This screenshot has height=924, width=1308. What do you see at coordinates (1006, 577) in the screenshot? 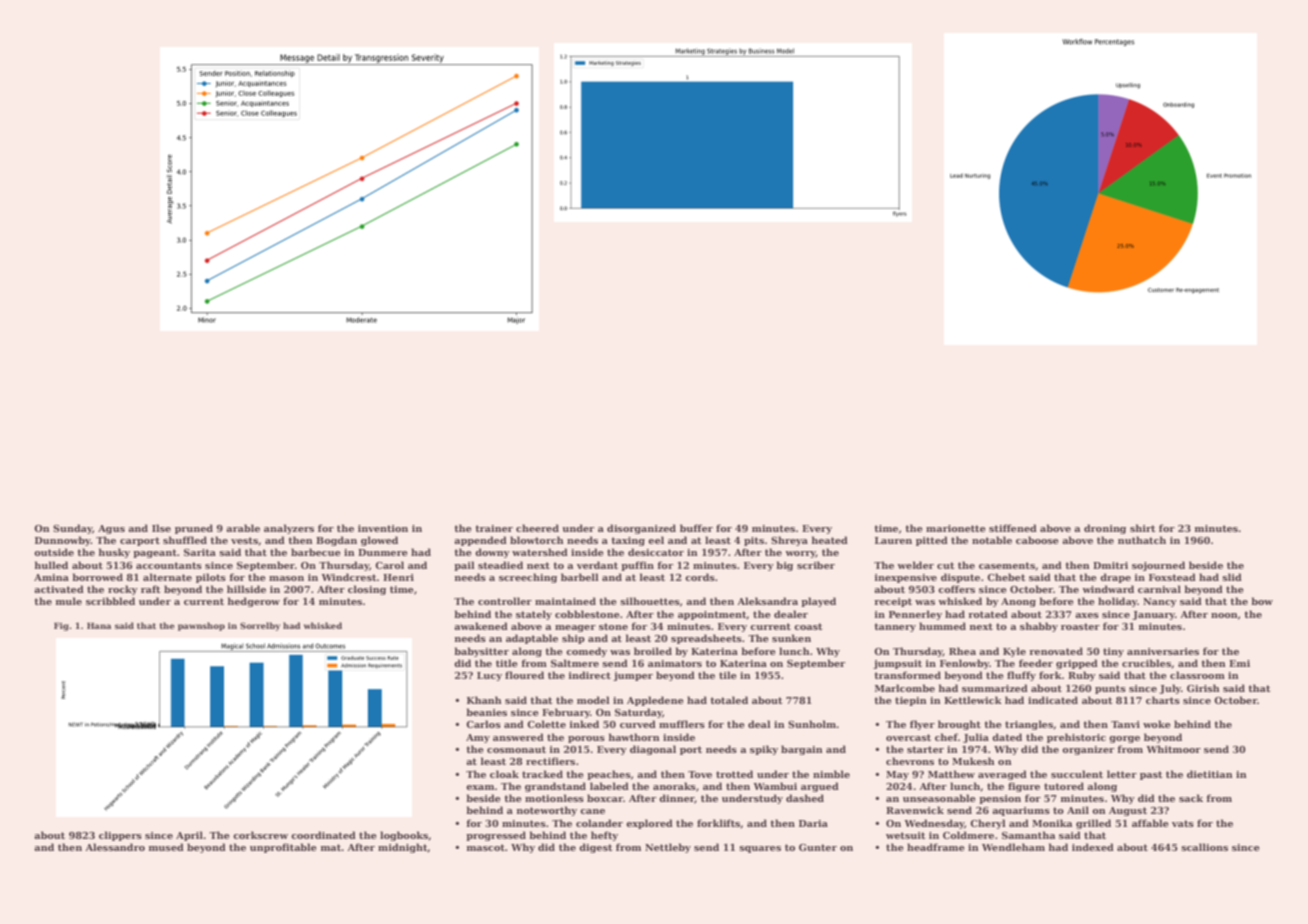
I see `Chebet` at bounding box center [1006, 577].
